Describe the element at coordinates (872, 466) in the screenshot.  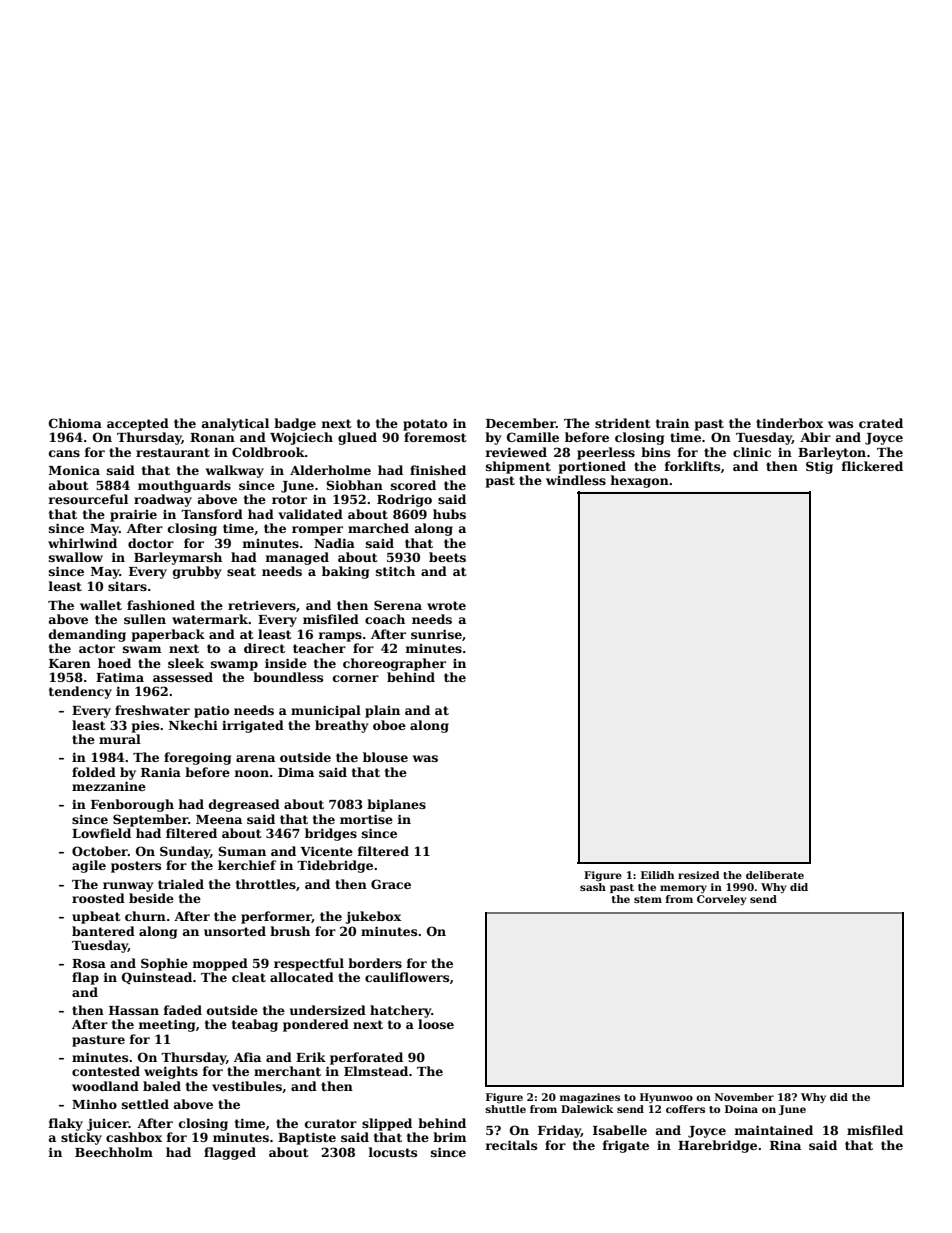
I see `flickered` at that location.
